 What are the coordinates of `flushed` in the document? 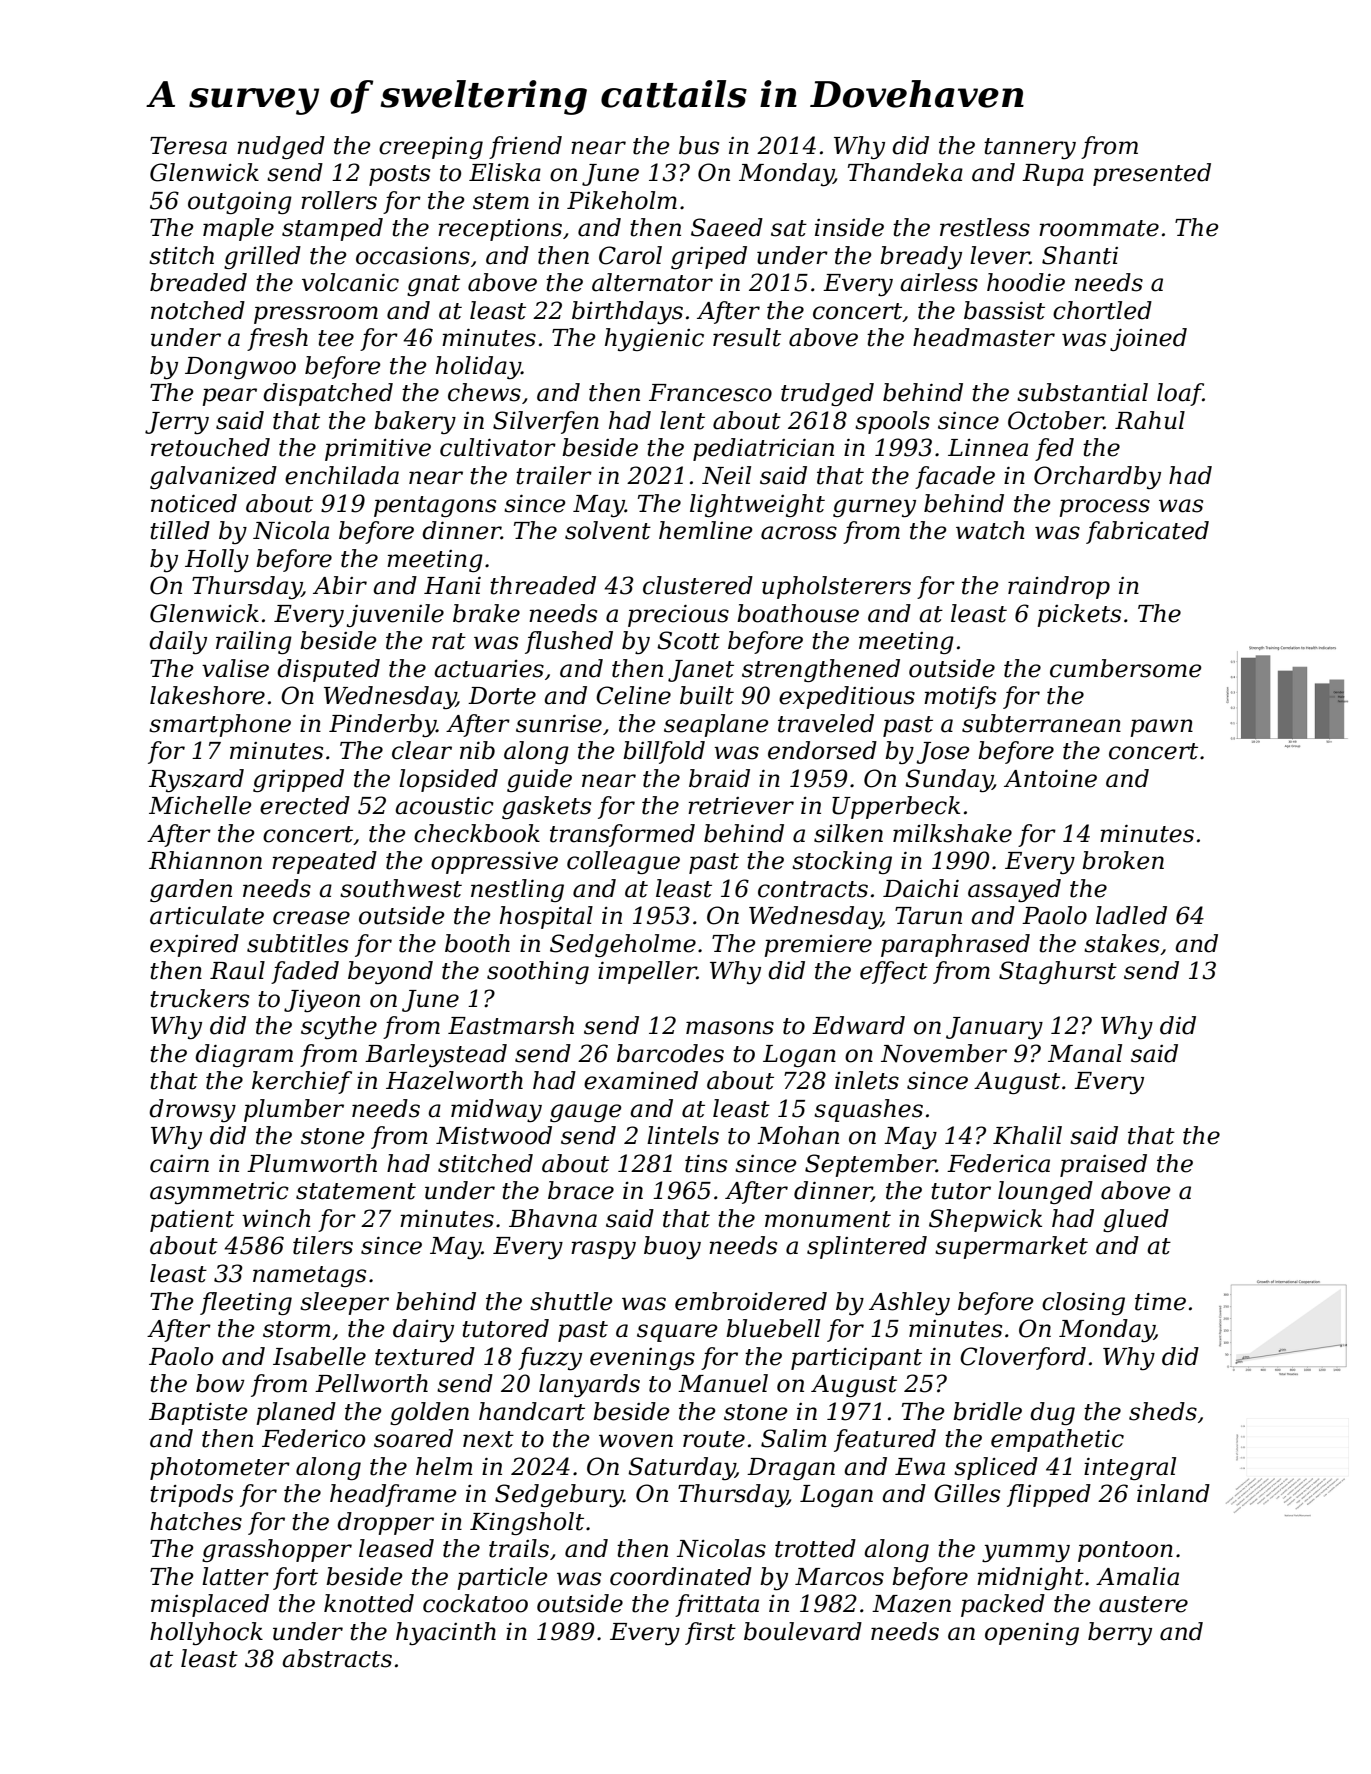 It's located at (569, 642).
